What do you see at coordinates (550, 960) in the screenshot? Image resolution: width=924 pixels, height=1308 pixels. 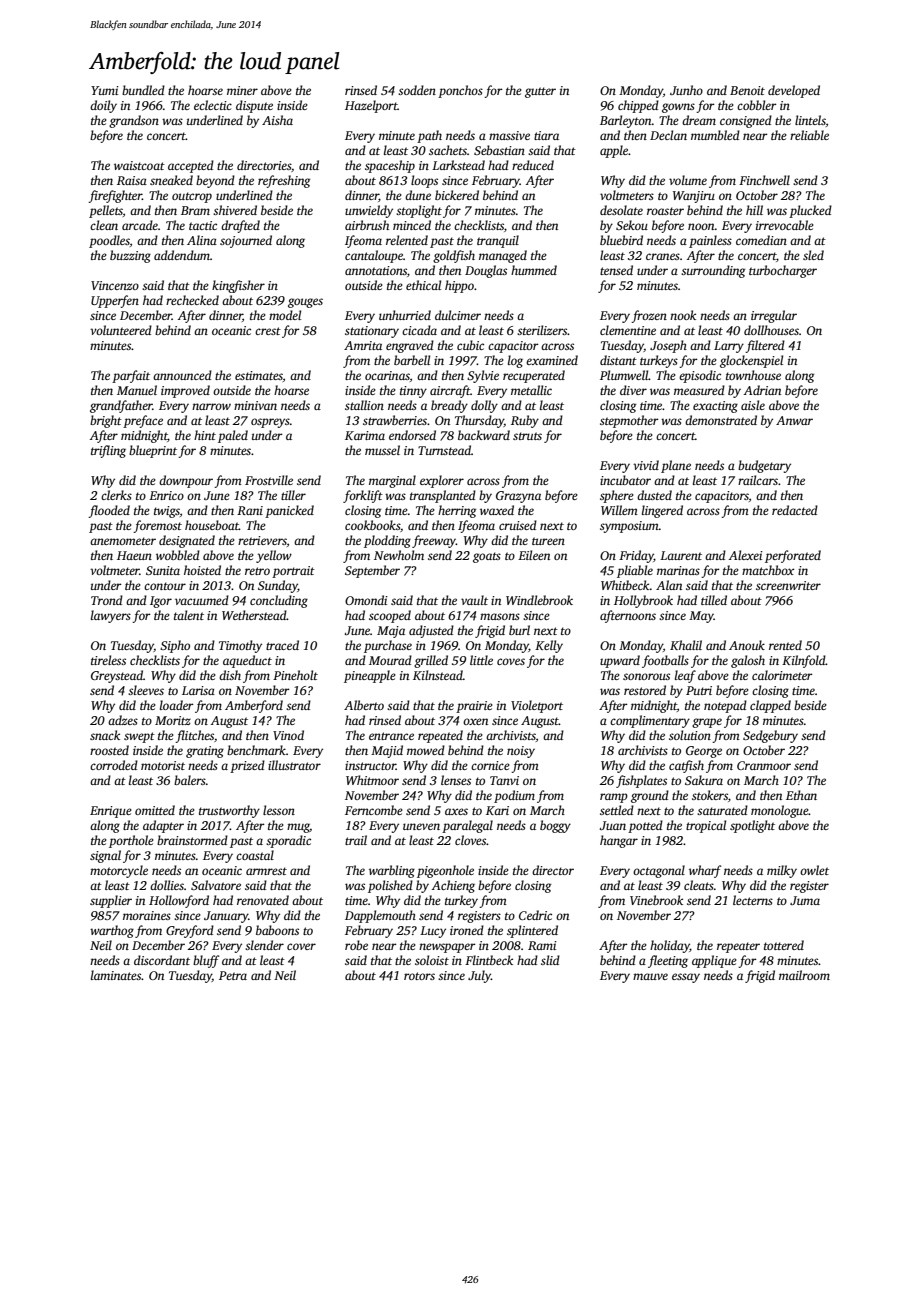 I see `slid` at bounding box center [550, 960].
